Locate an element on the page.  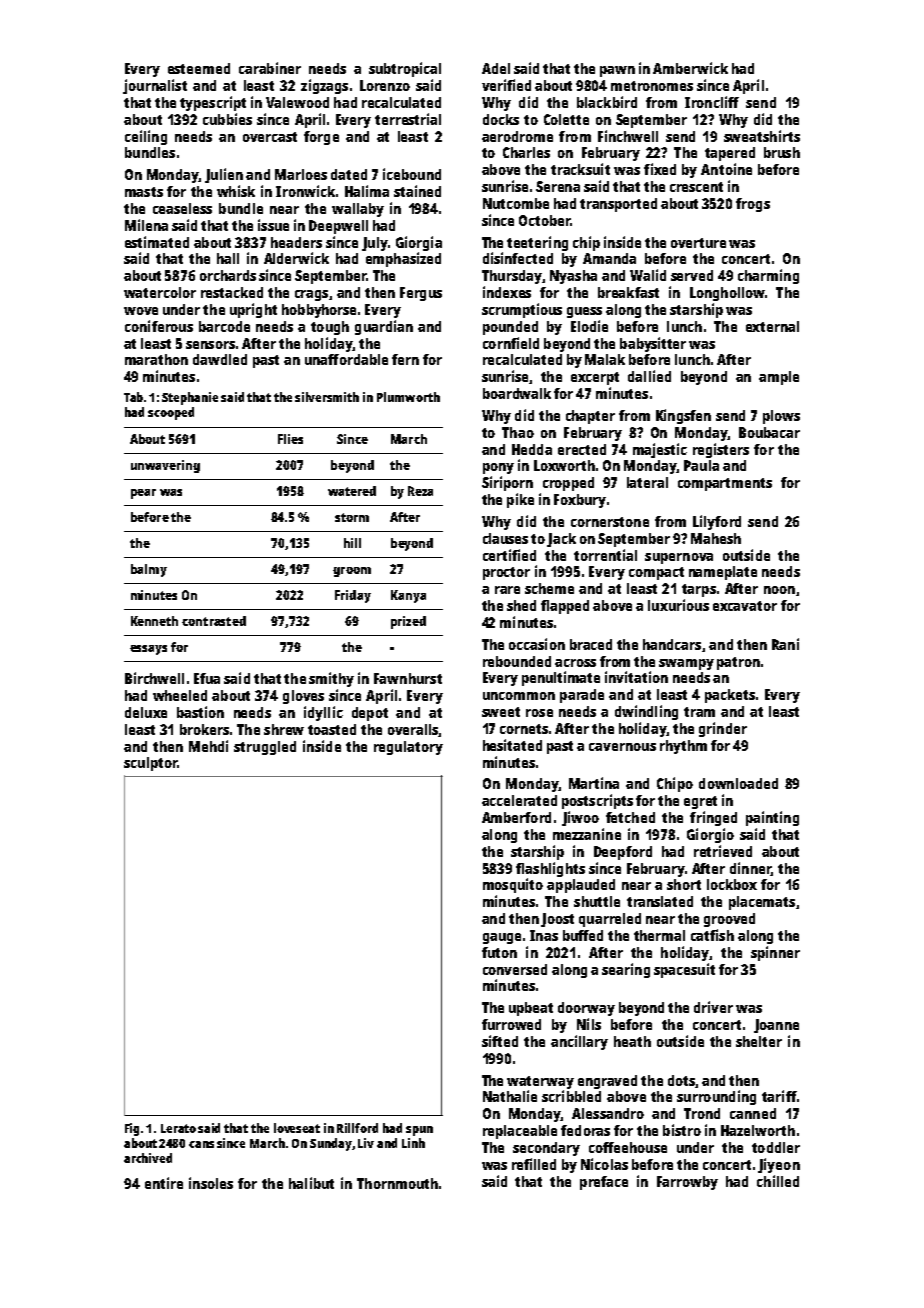
Adel is located at coordinates (496, 68).
